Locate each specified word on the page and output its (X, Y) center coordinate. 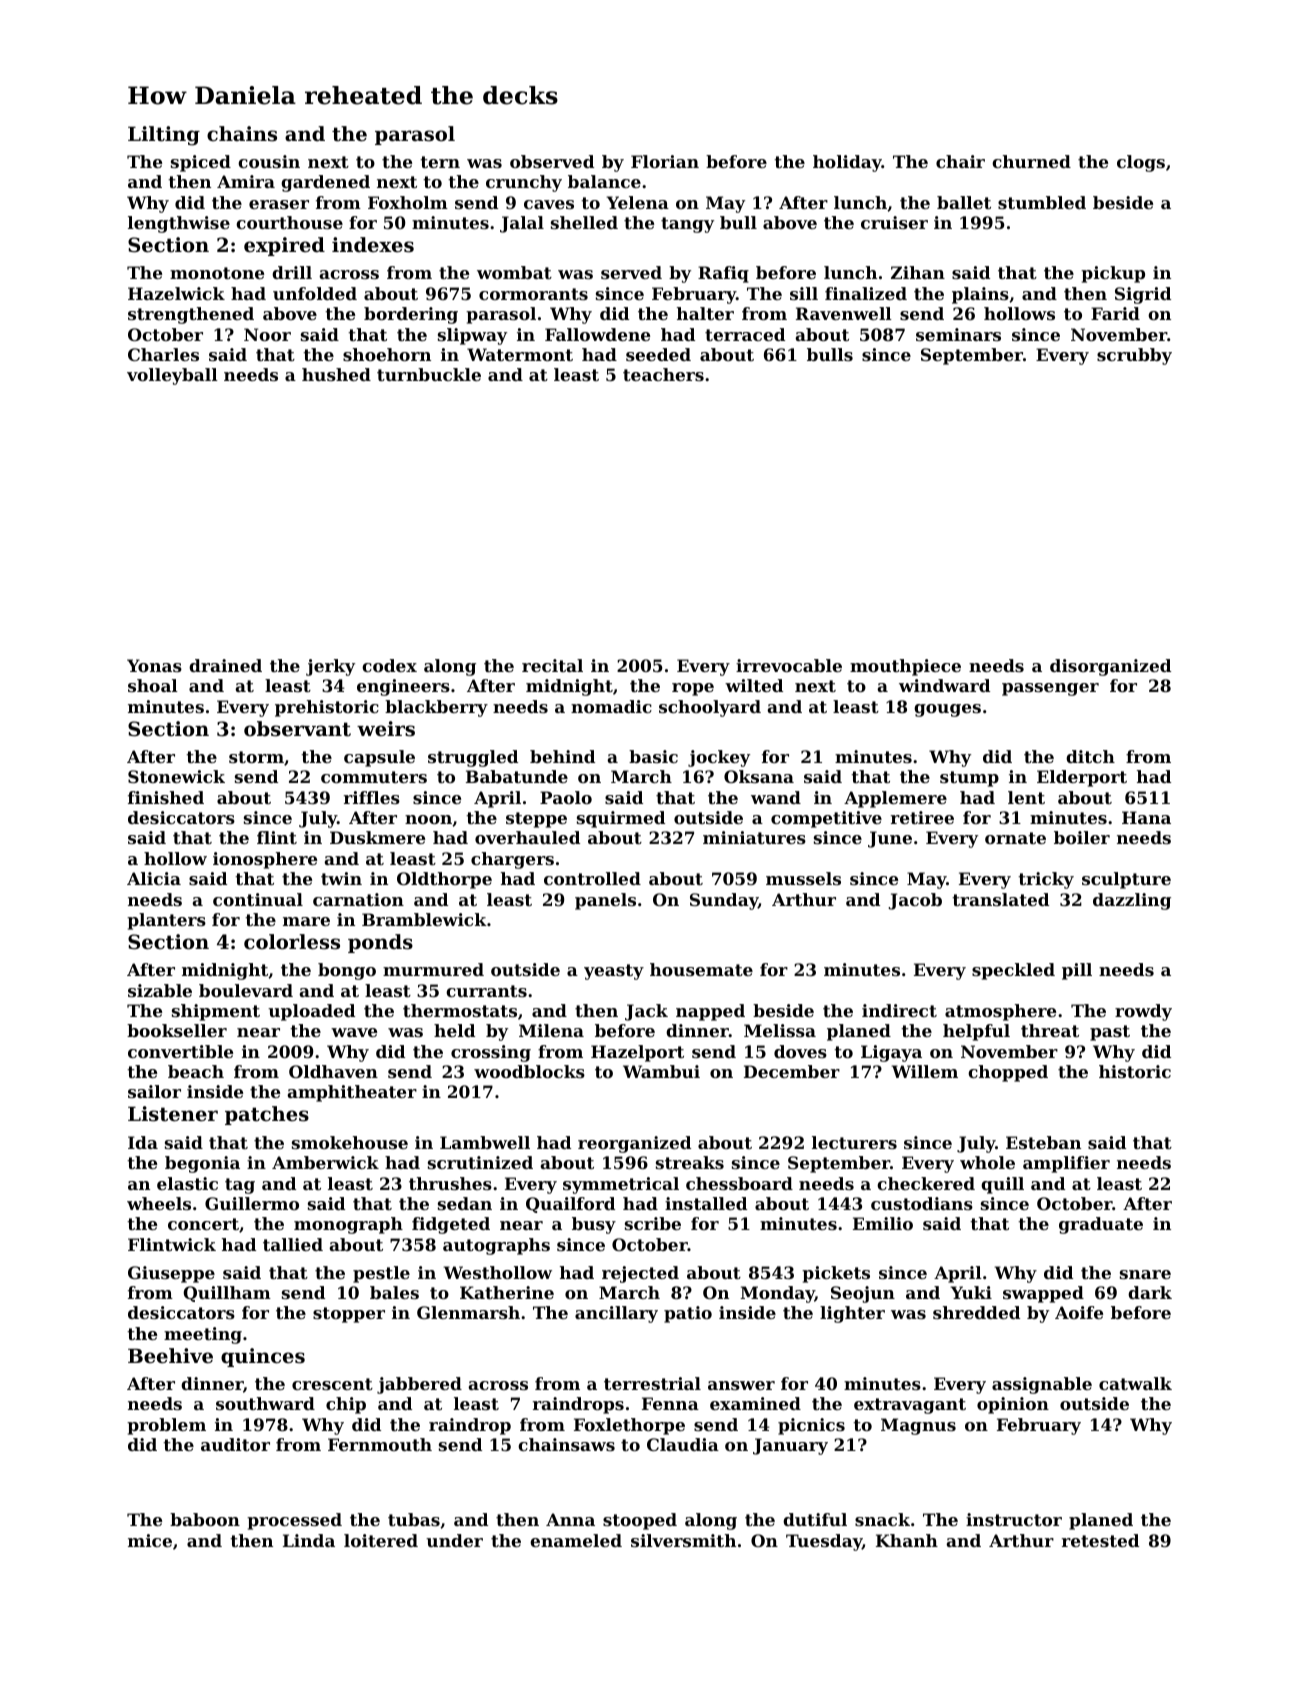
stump (969, 779)
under (454, 1540)
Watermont (520, 354)
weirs (386, 729)
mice (150, 1540)
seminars (958, 334)
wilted (754, 685)
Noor (267, 334)
